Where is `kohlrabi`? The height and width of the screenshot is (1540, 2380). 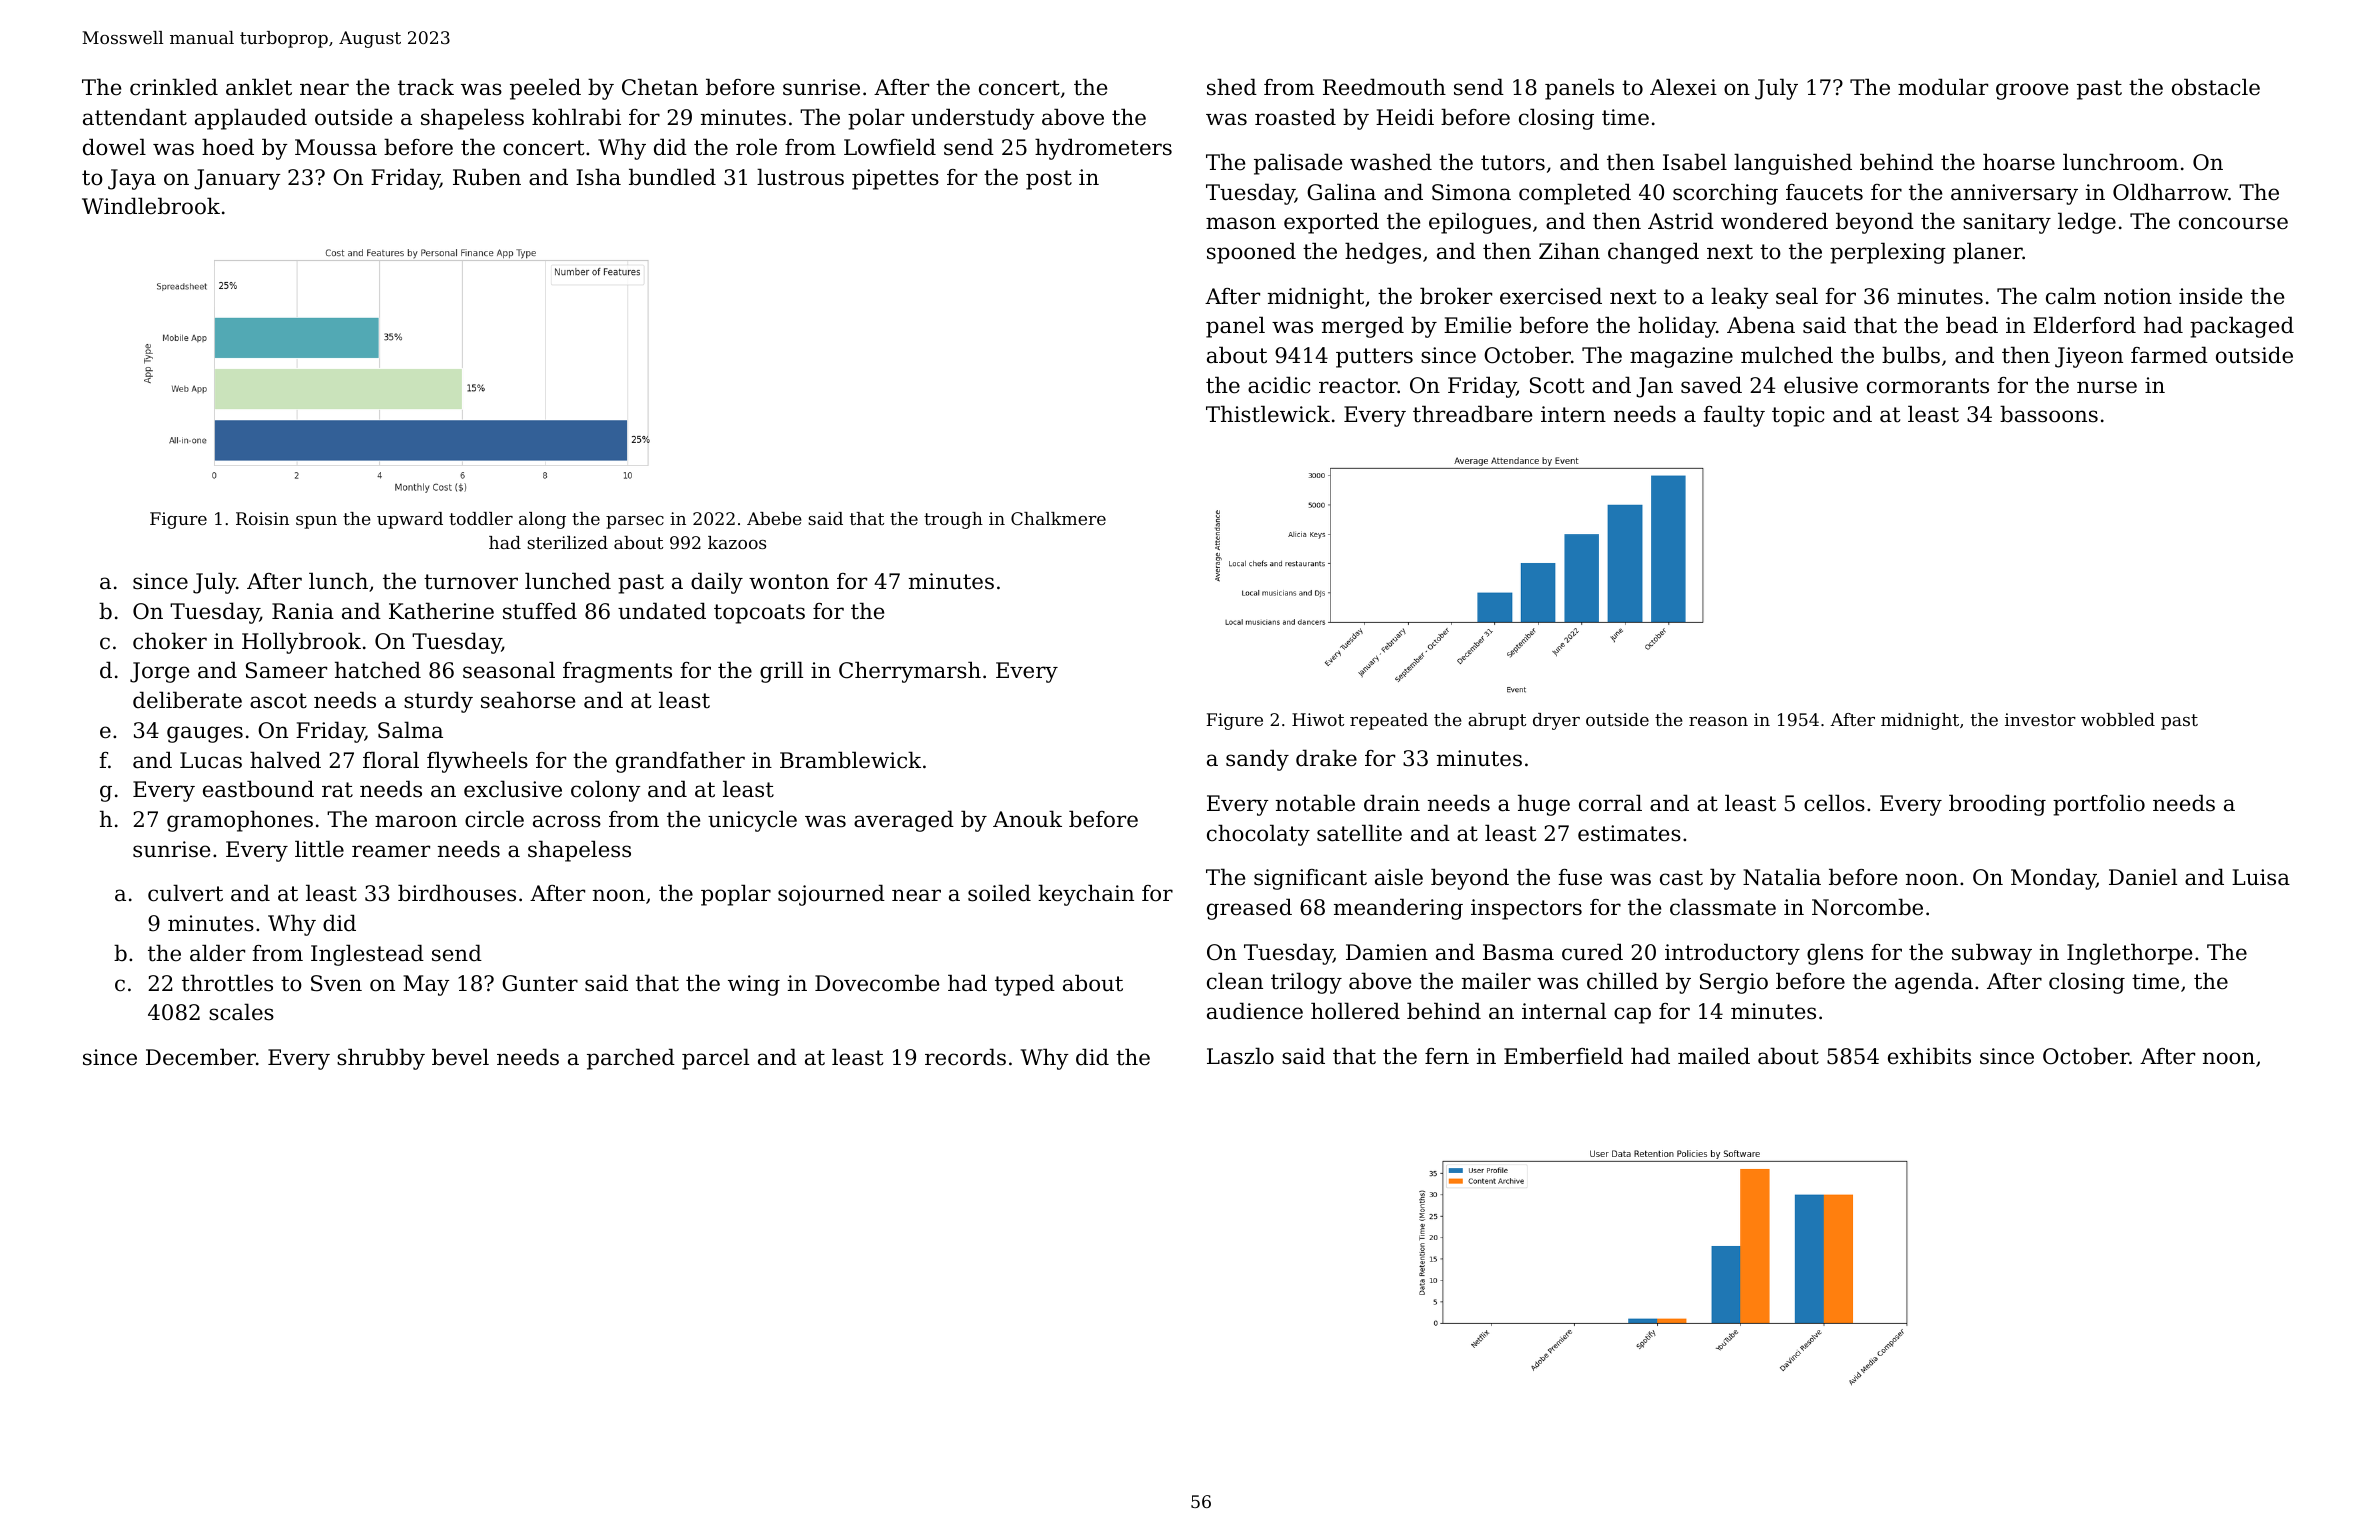
kohlrabi is located at coordinates (576, 117).
